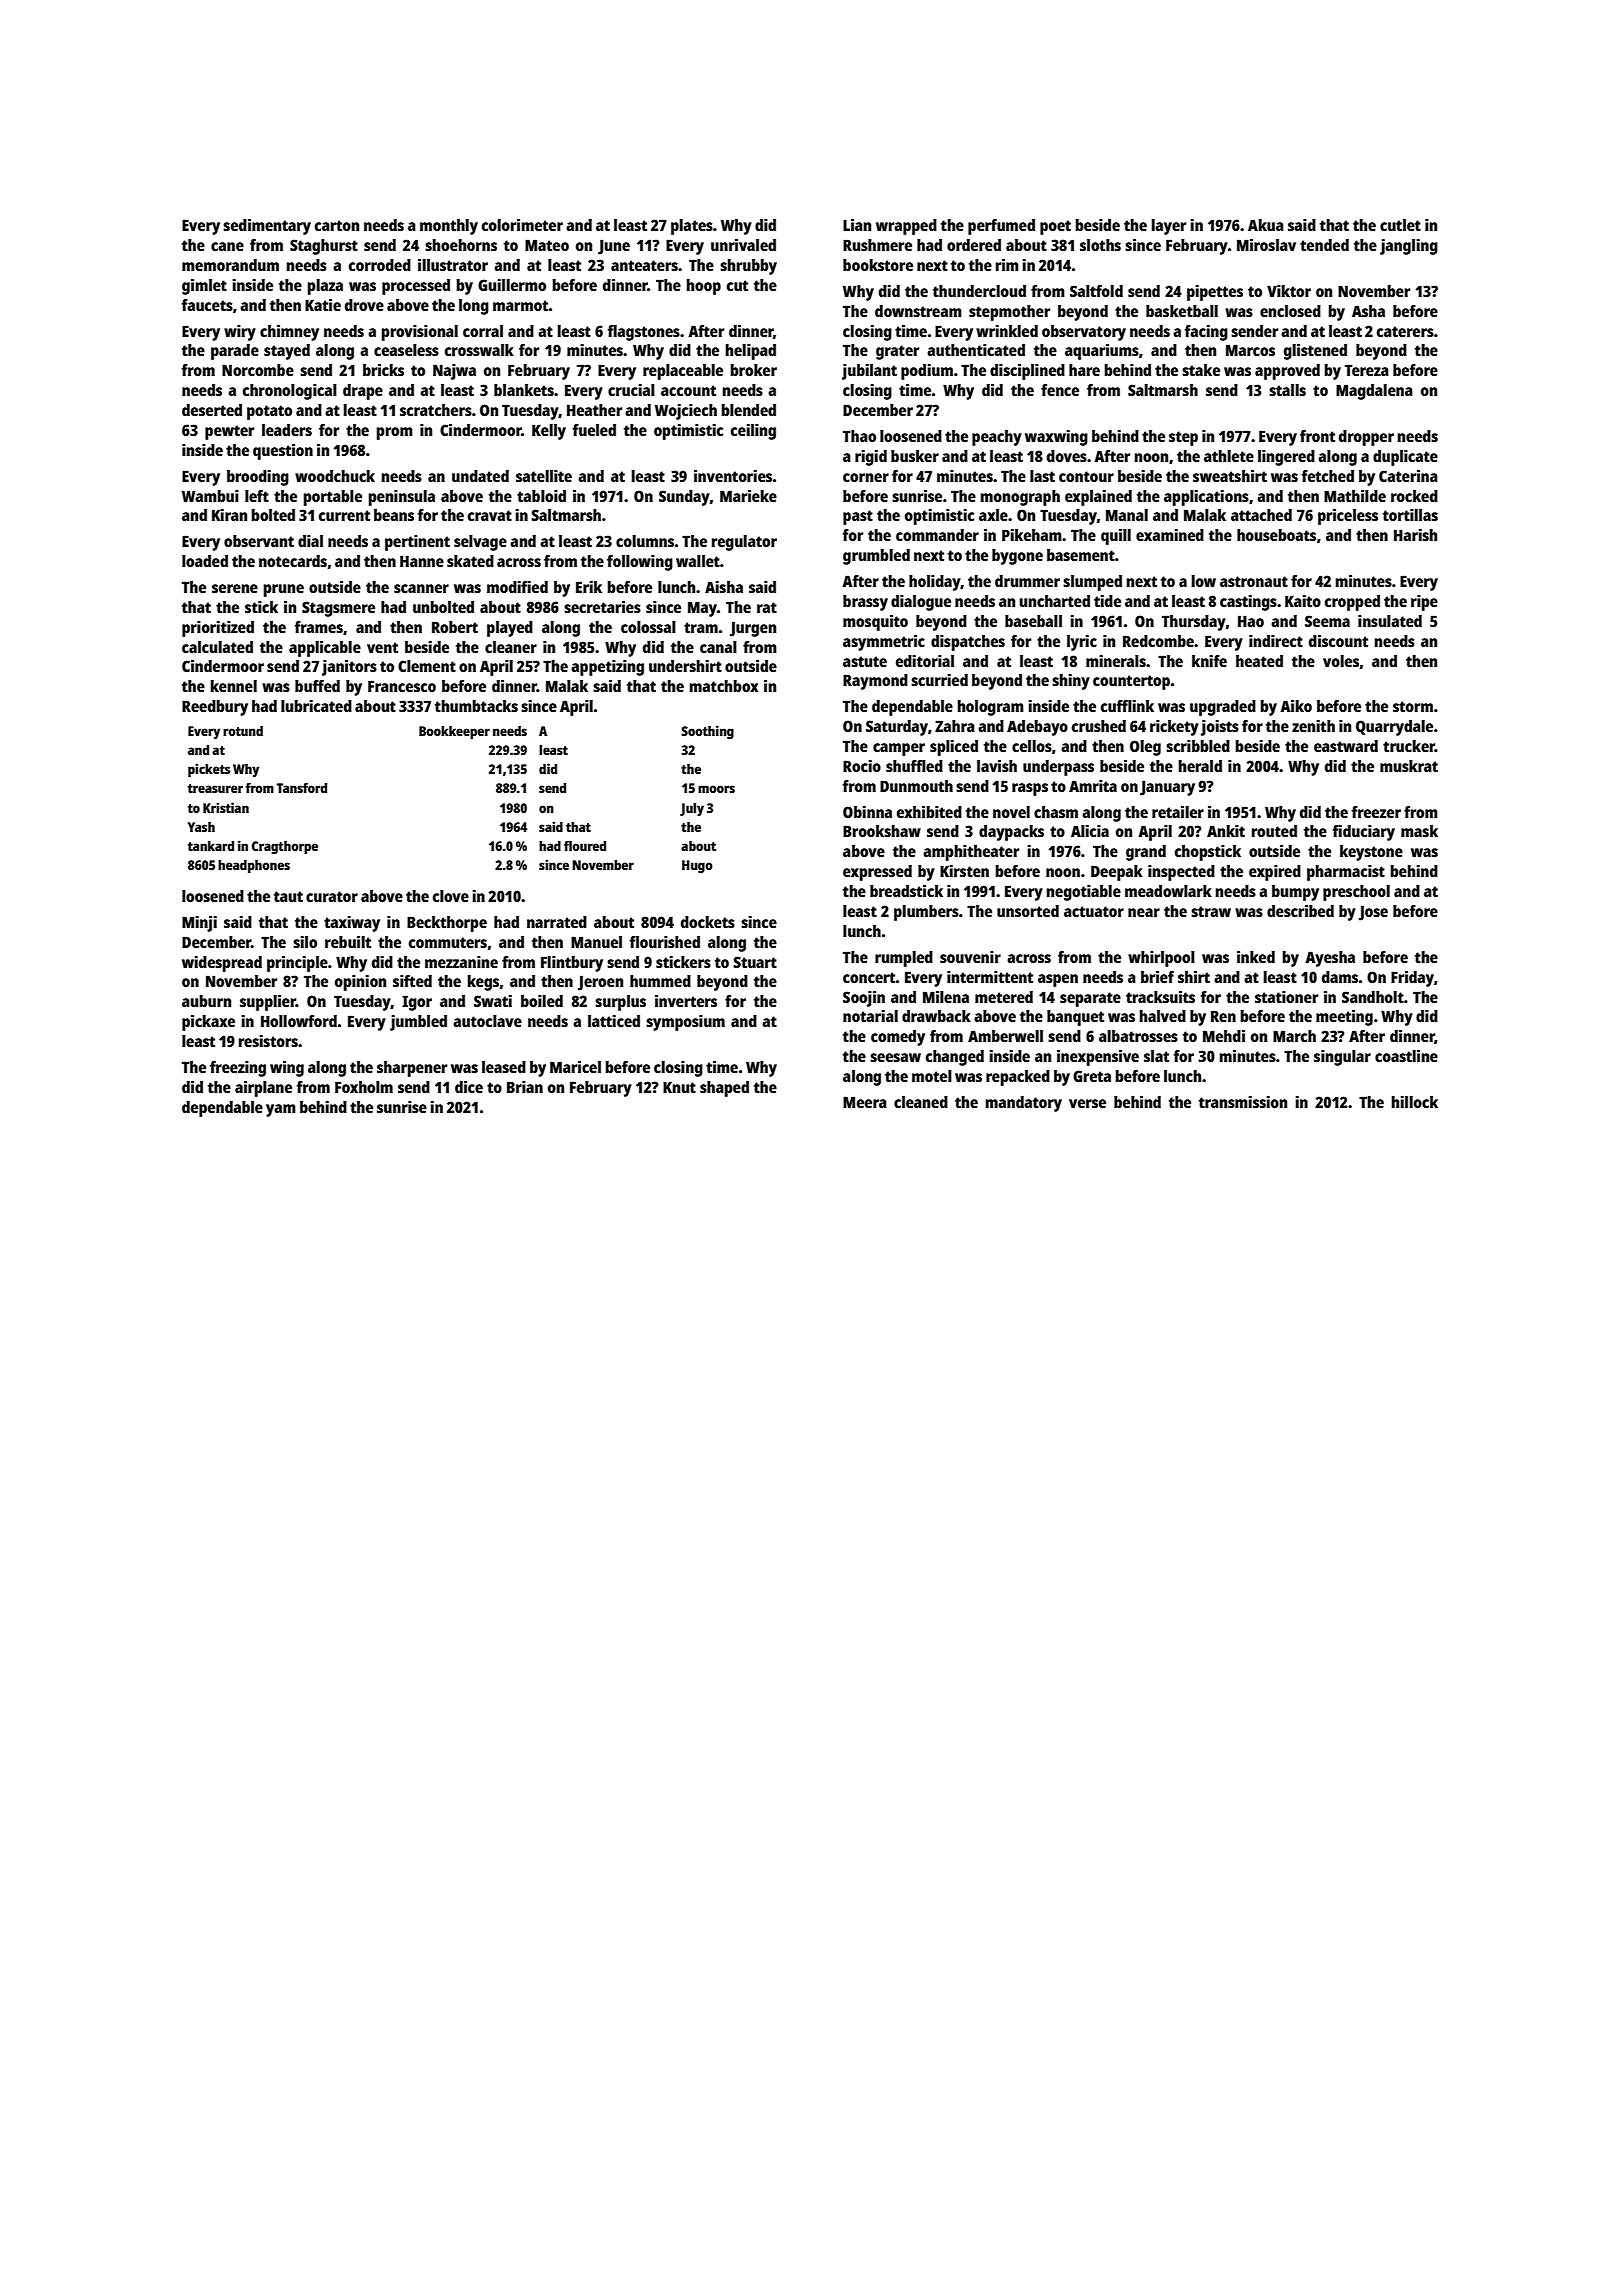 This screenshot has height=2292, width=1620. What do you see at coordinates (1261, 515) in the screenshot?
I see `attached` at bounding box center [1261, 515].
